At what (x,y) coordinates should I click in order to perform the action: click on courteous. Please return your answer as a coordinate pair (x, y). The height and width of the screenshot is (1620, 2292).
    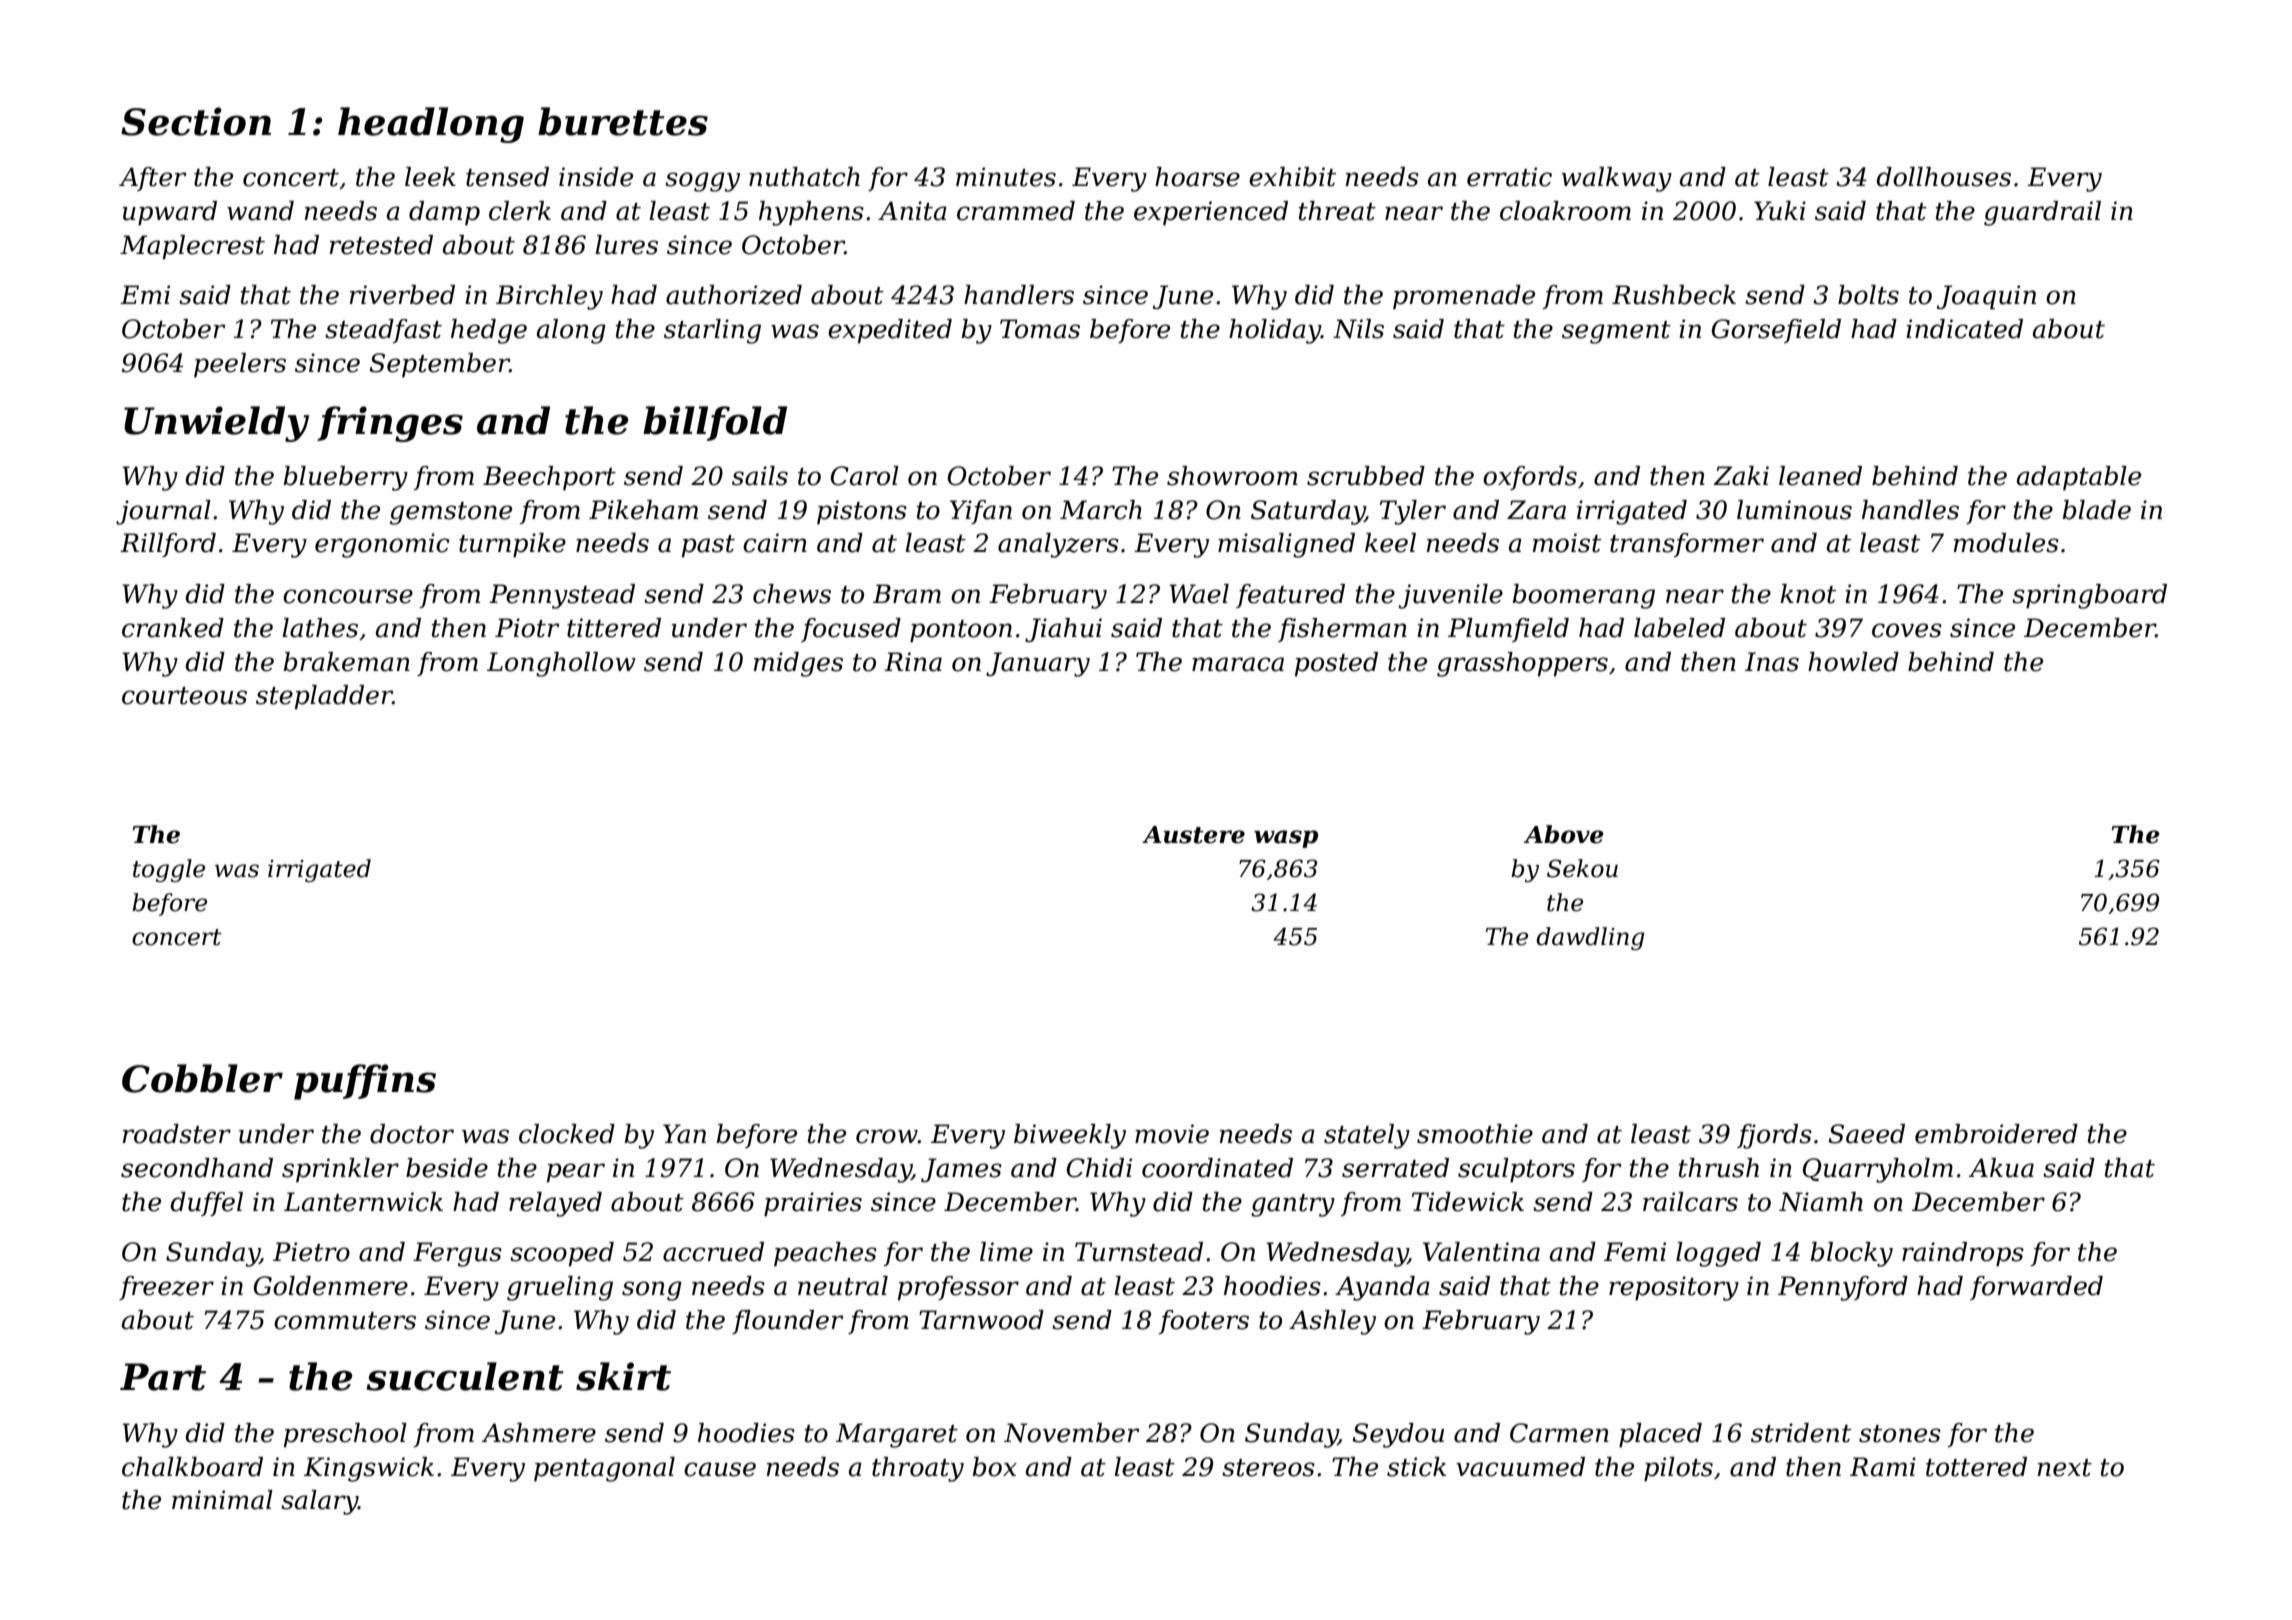
    Looking at the image, I should click on (184, 696).
